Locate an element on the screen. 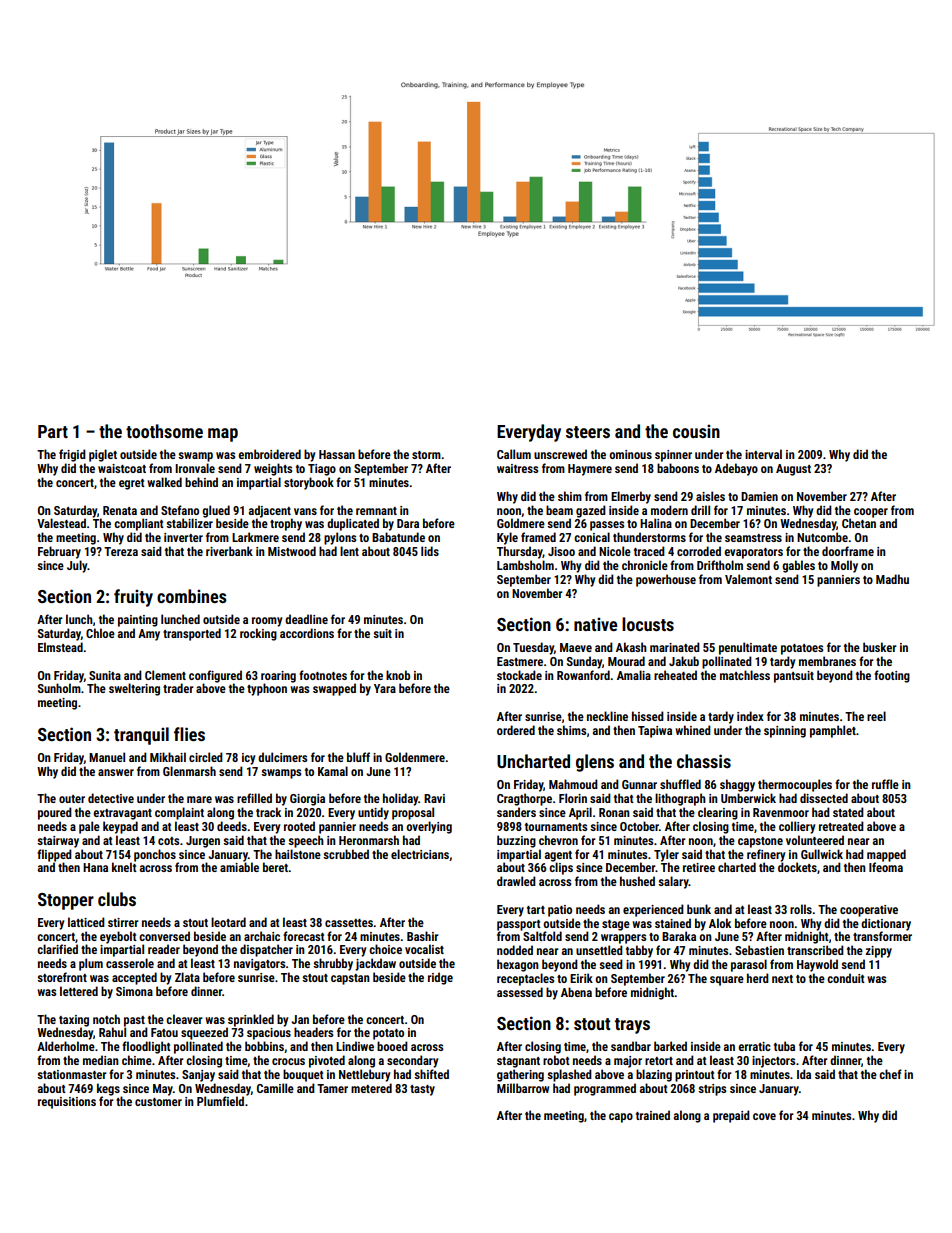  requisitions is located at coordinates (67, 1103).
